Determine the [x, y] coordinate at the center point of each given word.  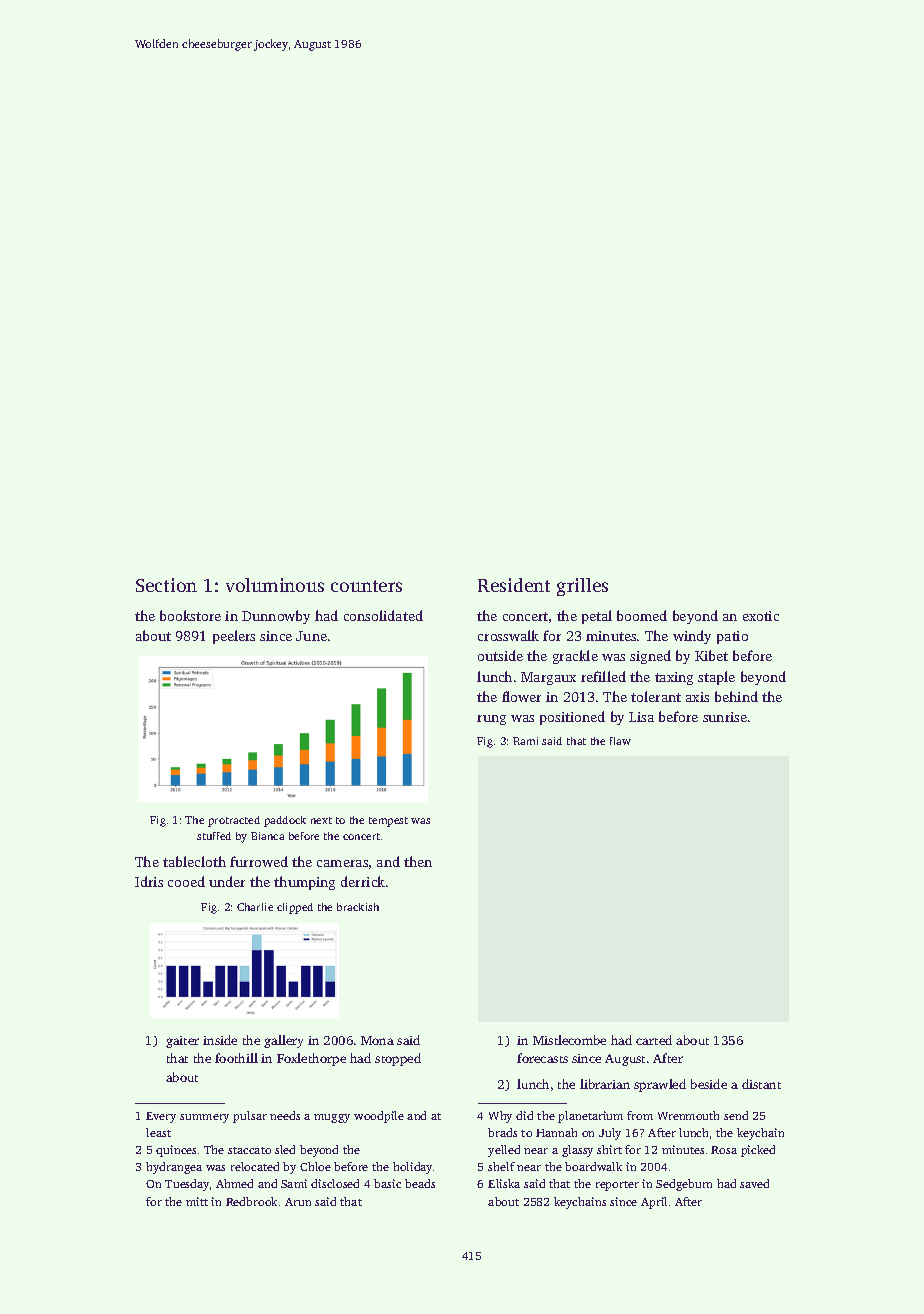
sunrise [725, 717]
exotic [761, 616]
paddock [285, 821]
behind [736, 696]
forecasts [542, 1058]
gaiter [182, 1042]
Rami [525, 741]
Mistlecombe [569, 1040]
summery [204, 1118]
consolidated [383, 615]
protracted [234, 821]
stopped [398, 1059]
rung [491, 720]
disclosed [335, 1183]
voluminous [275, 585]
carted [654, 1040]
